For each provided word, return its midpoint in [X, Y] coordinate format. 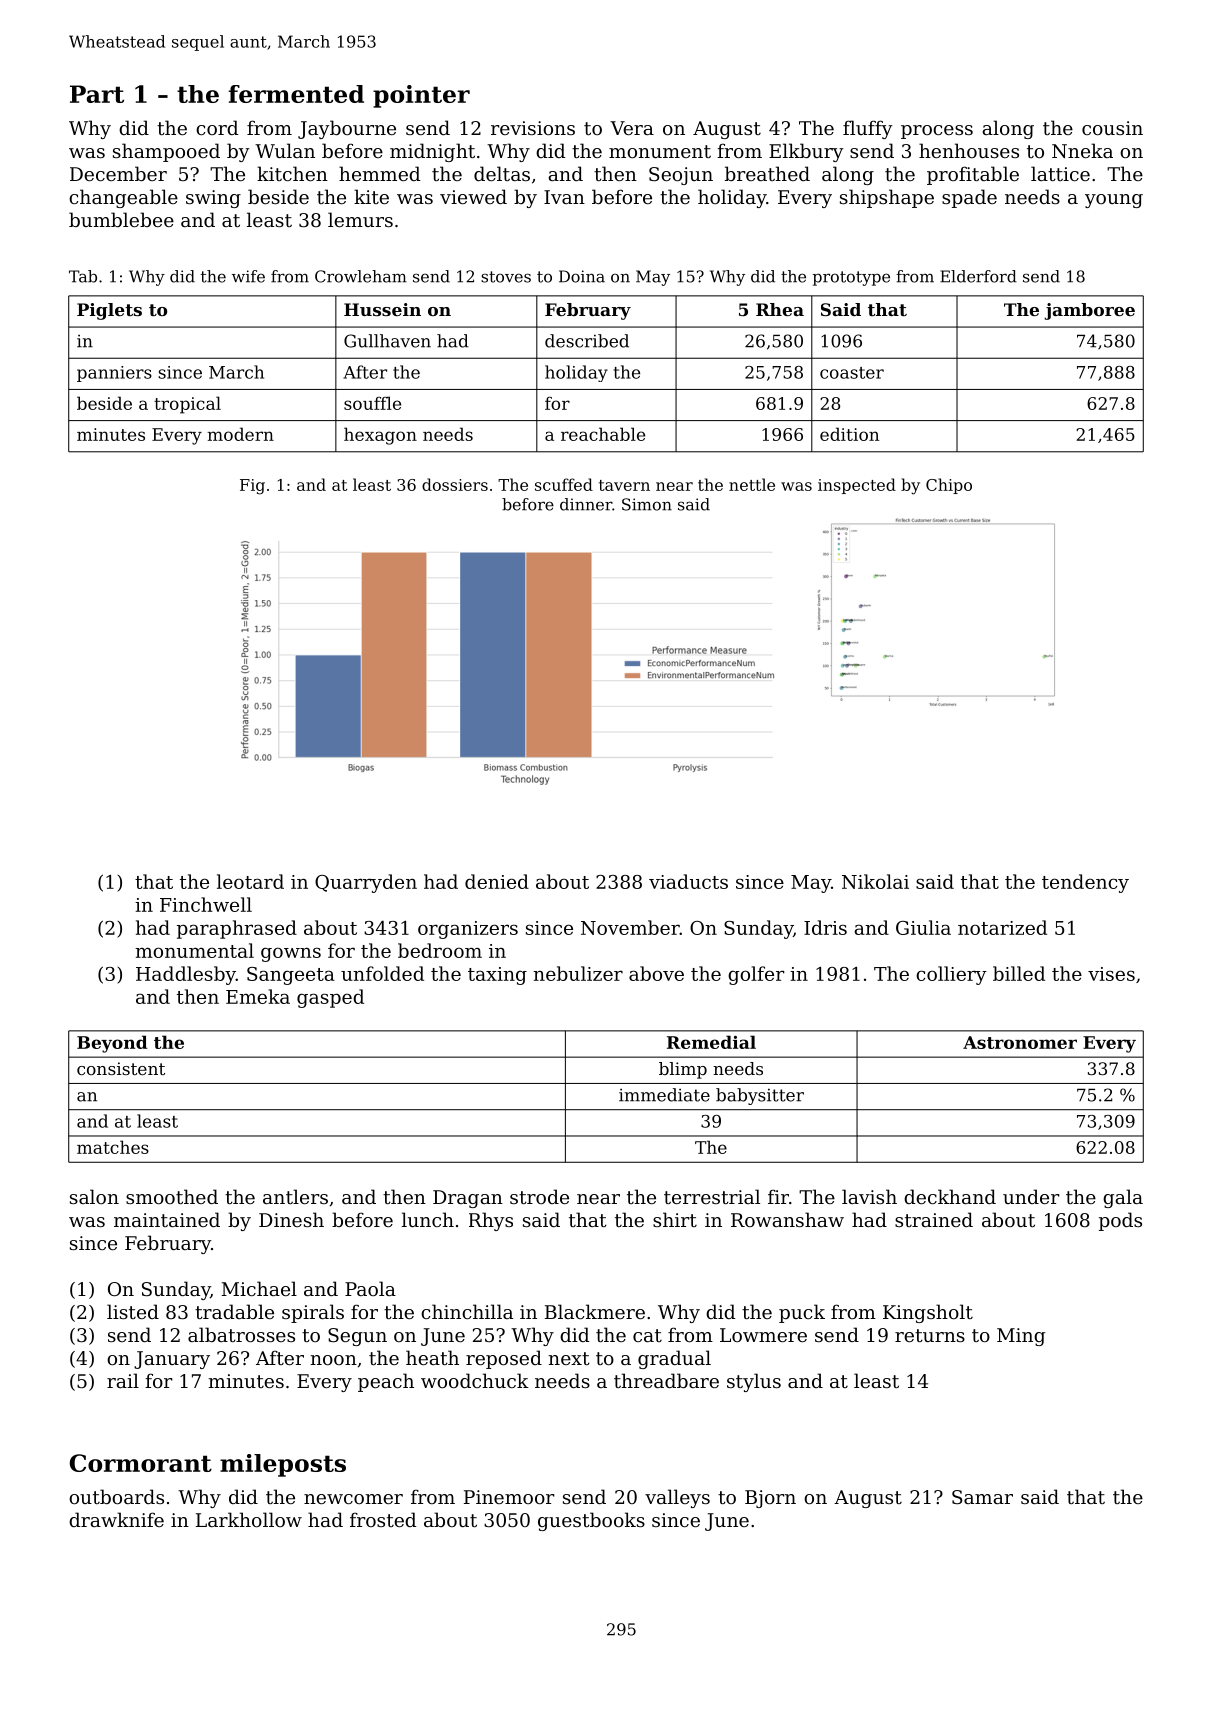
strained [934, 1219]
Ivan [564, 197]
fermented [296, 94]
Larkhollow [249, 1519]
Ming [1021, 1337]
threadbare [666, 1380]
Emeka [258, 996]
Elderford [978, 276]
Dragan [468, 1199]
